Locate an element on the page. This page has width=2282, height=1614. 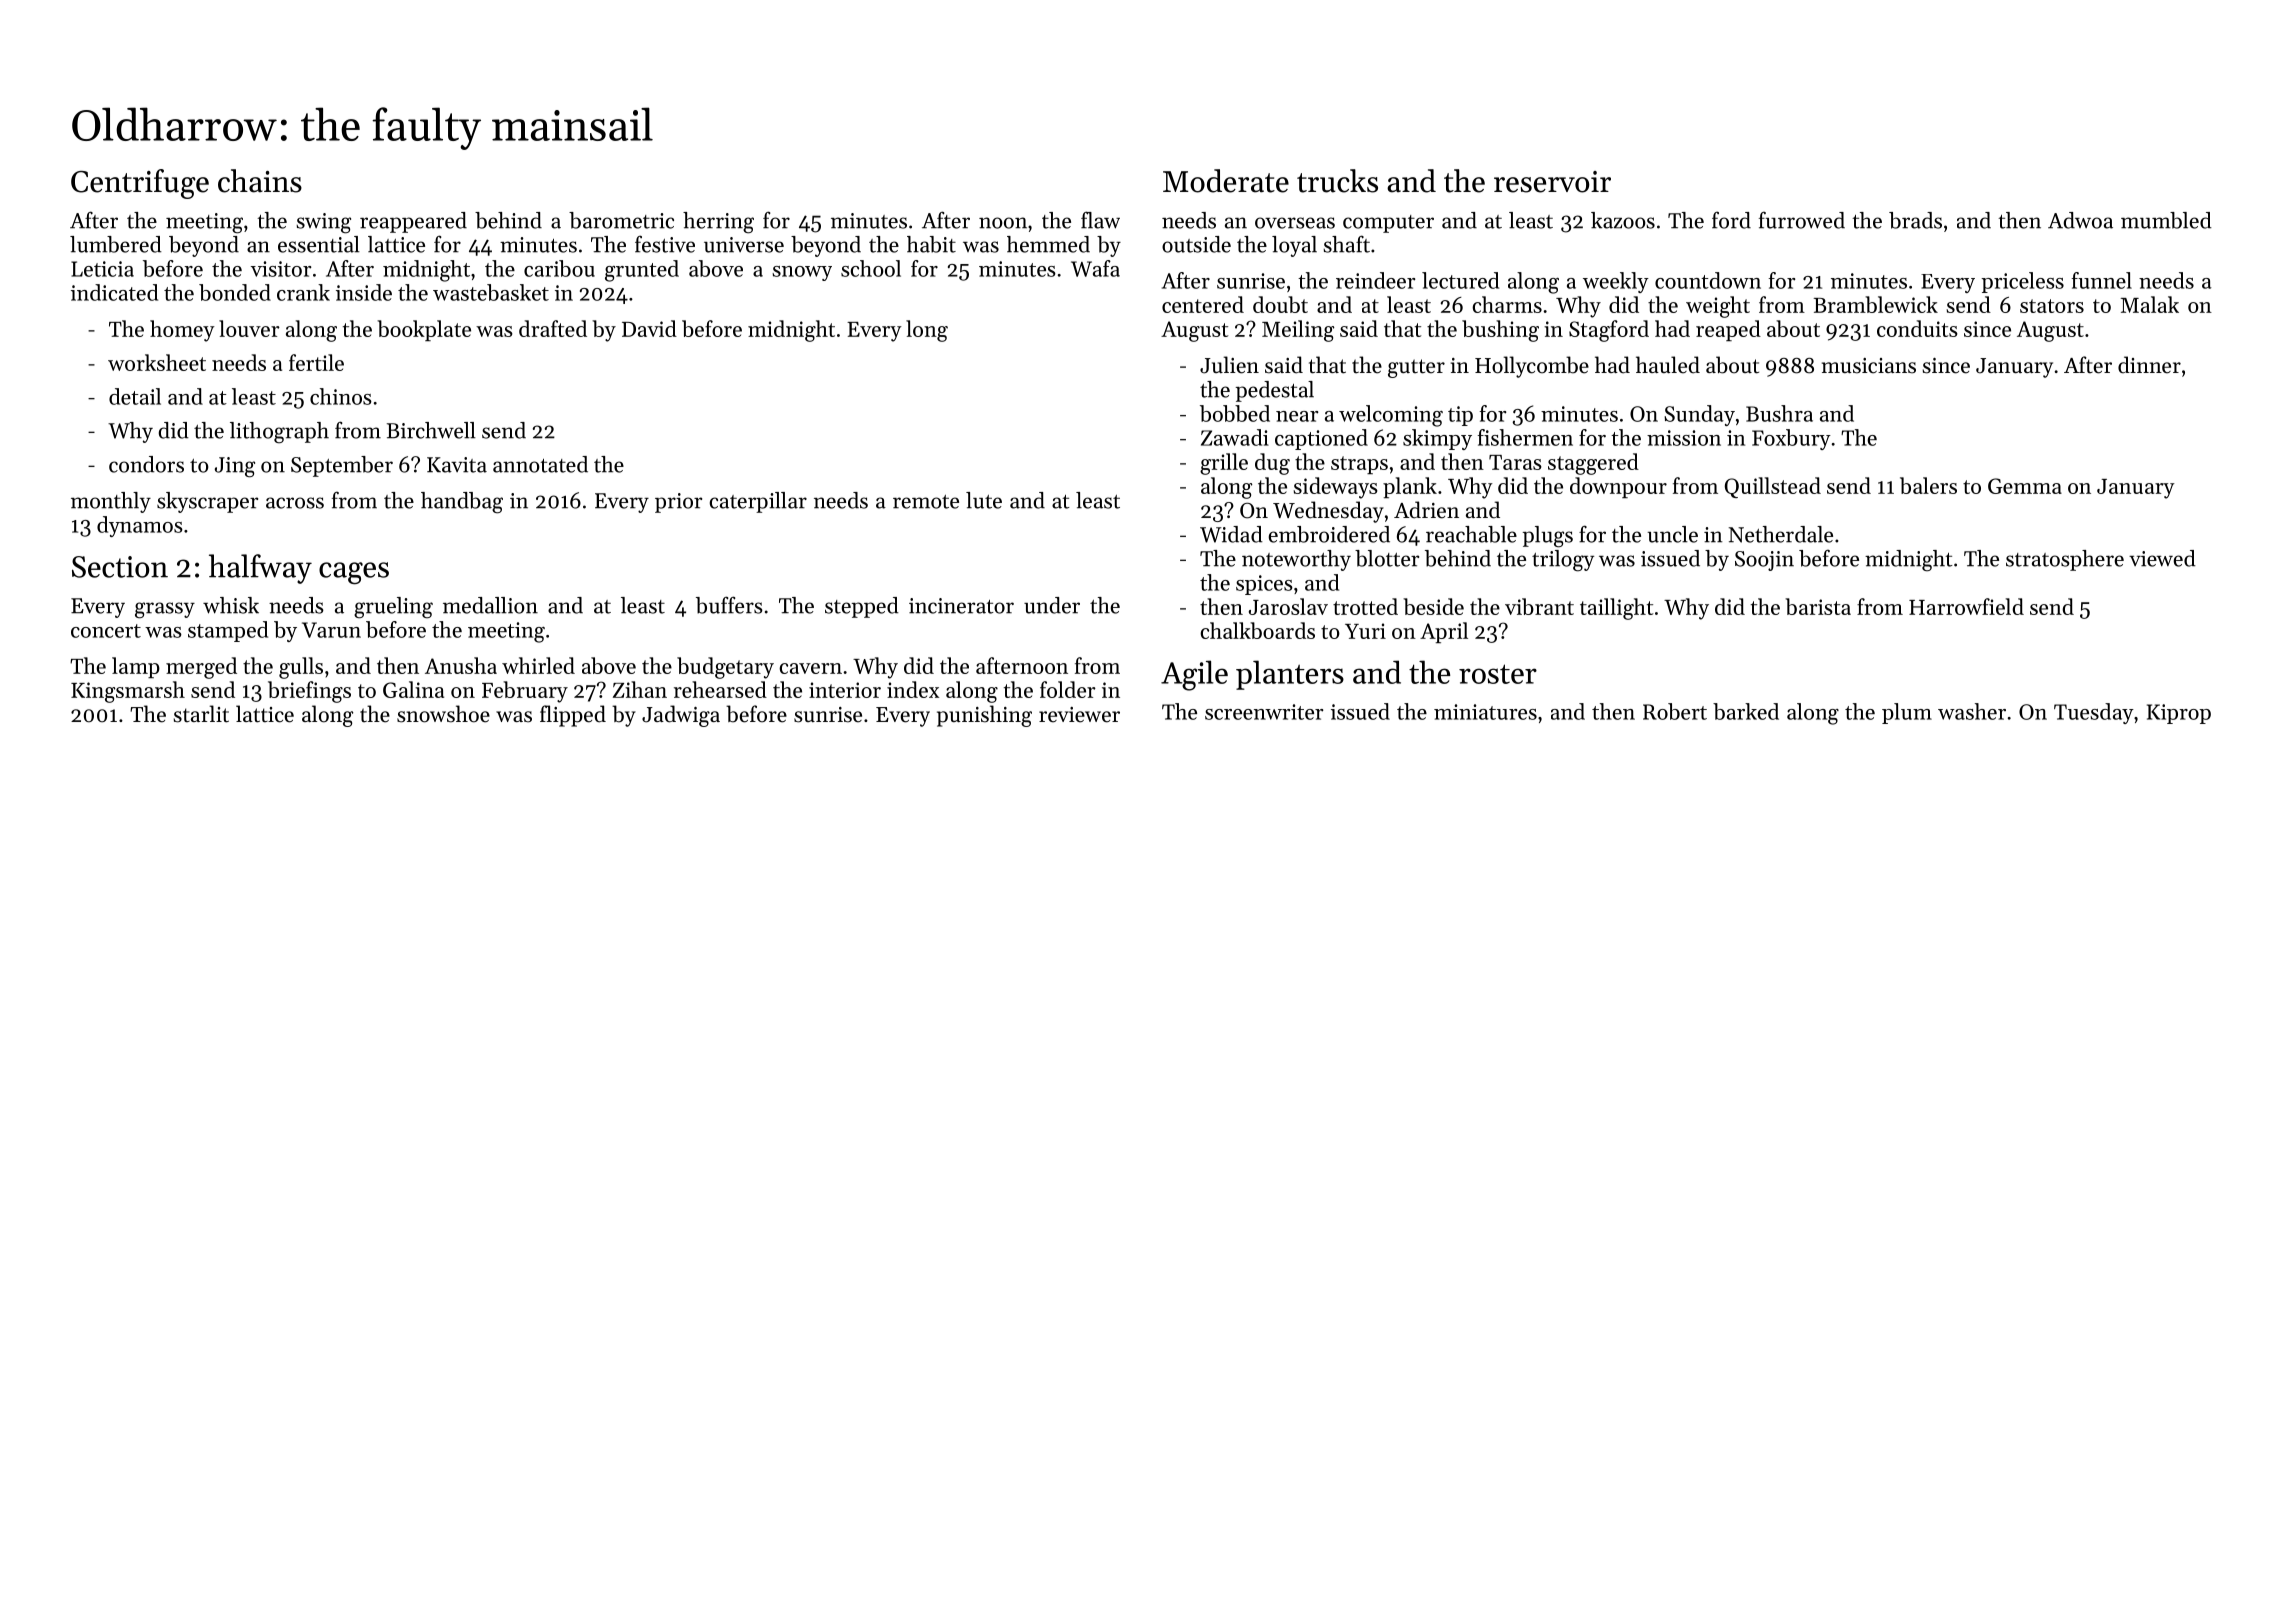
Gemma is located at coordinates (2025, 486).
